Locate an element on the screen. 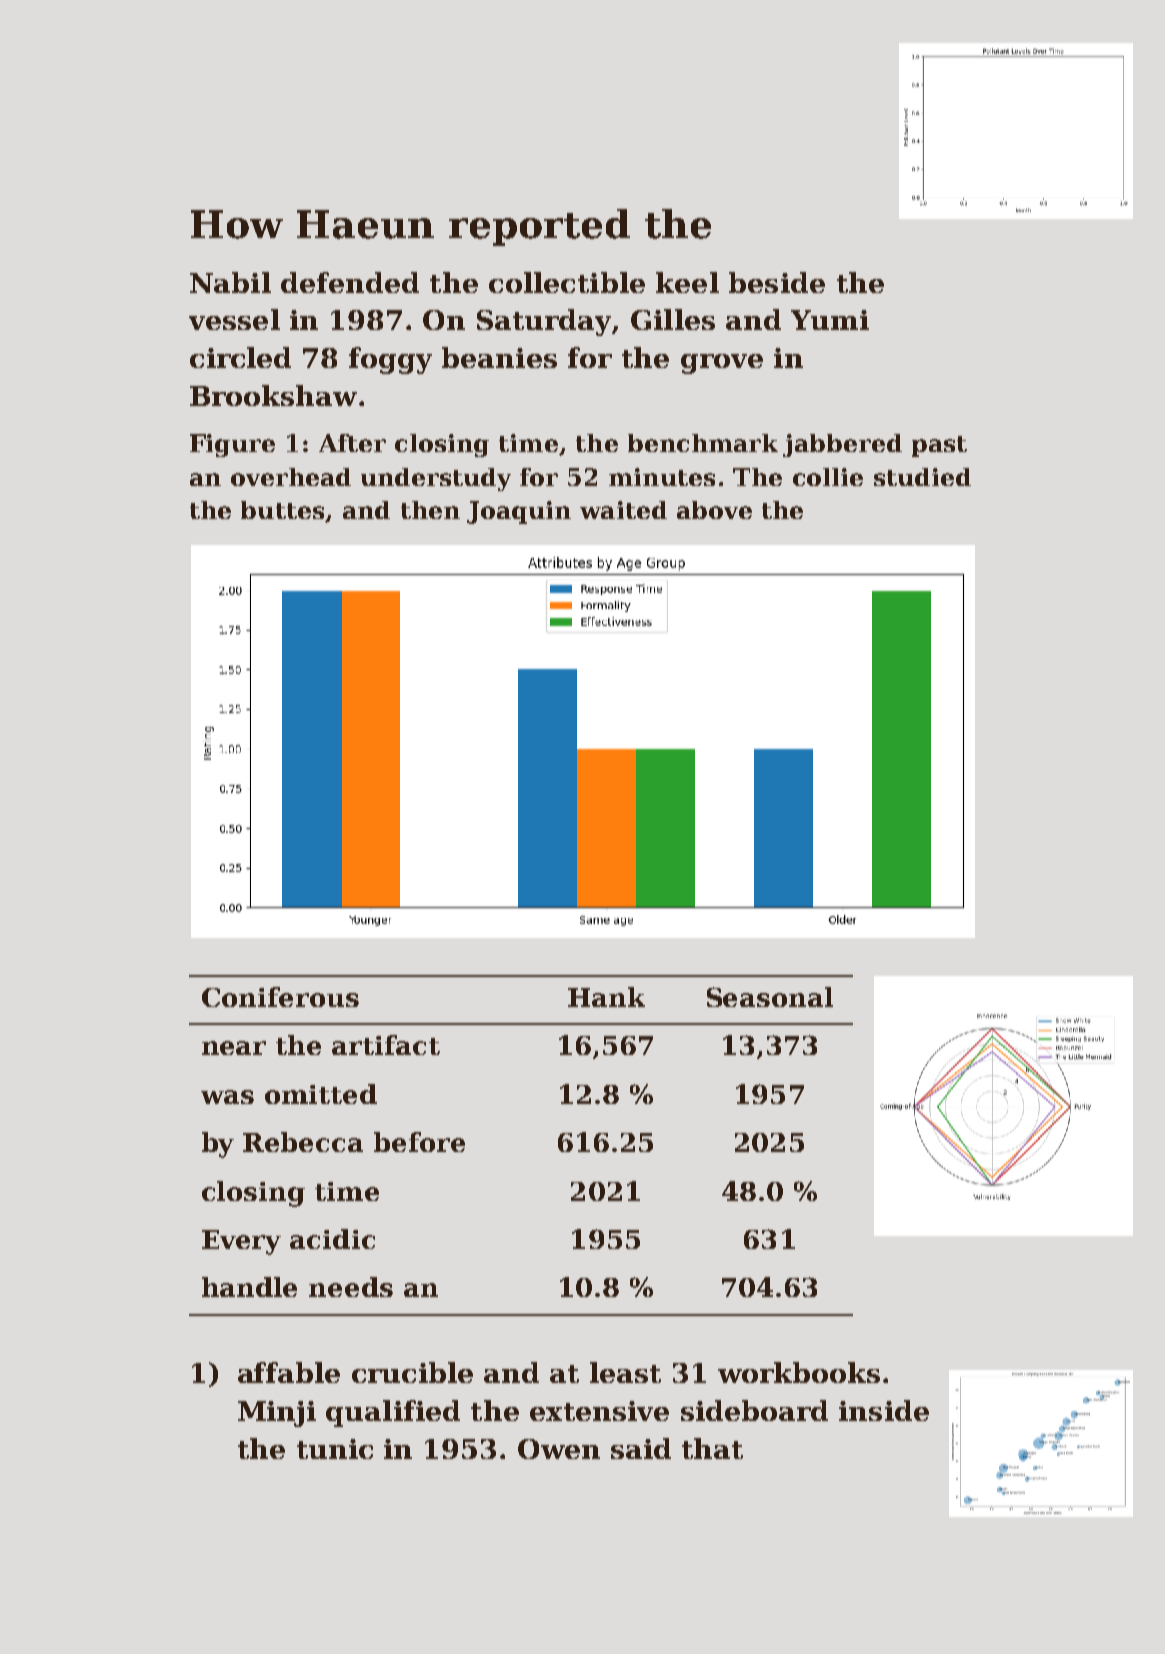 Image resolution: width=1165 pixels, height=1654 pixels. Yumi is located at coordinates (830, 320).
